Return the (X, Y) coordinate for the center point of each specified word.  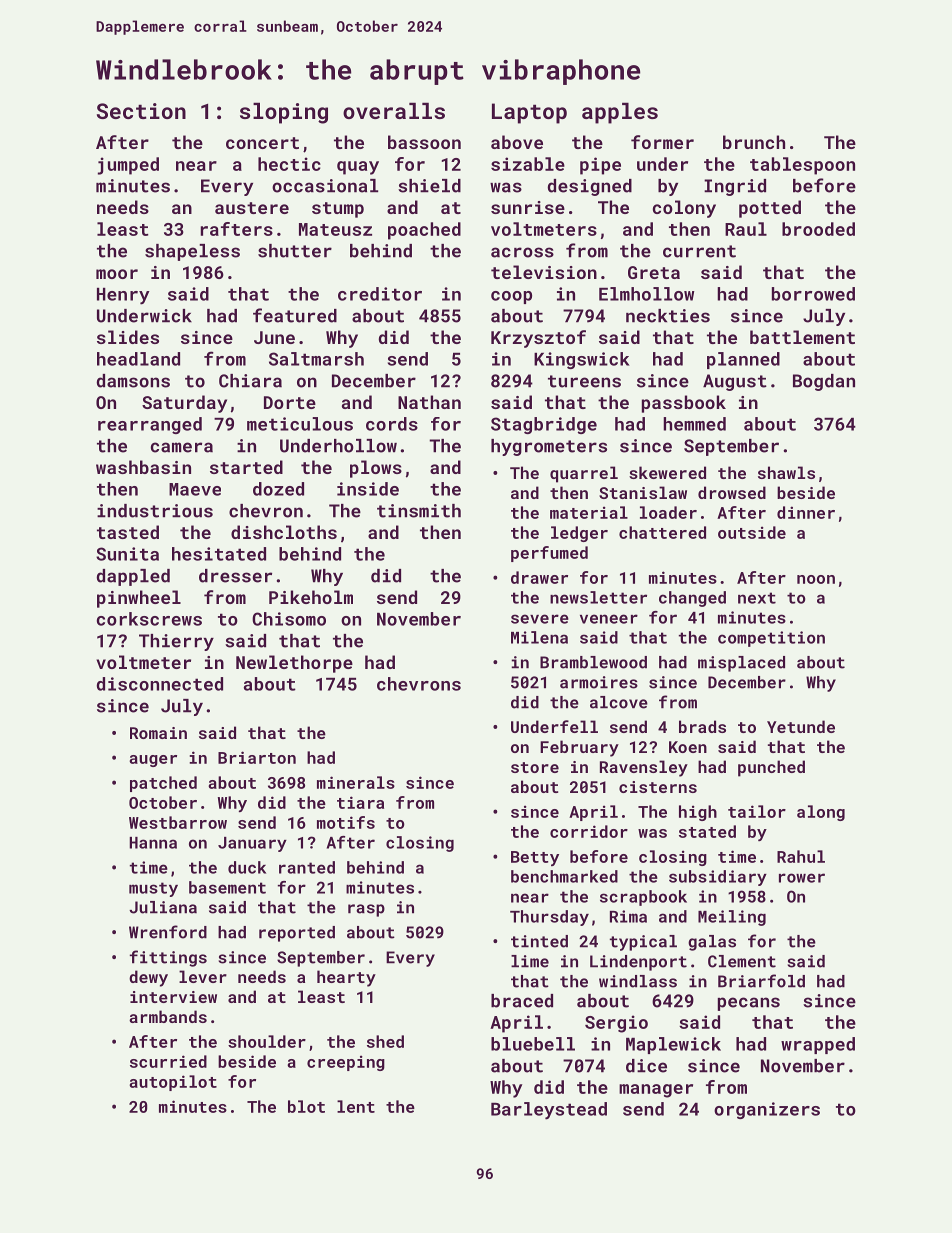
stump (338, 210)
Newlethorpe (294, 664)
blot (306, 1106)
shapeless (192, 252)
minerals (356, 782)
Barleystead (549, 1111)
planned (743, 360)
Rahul (801, 856)
